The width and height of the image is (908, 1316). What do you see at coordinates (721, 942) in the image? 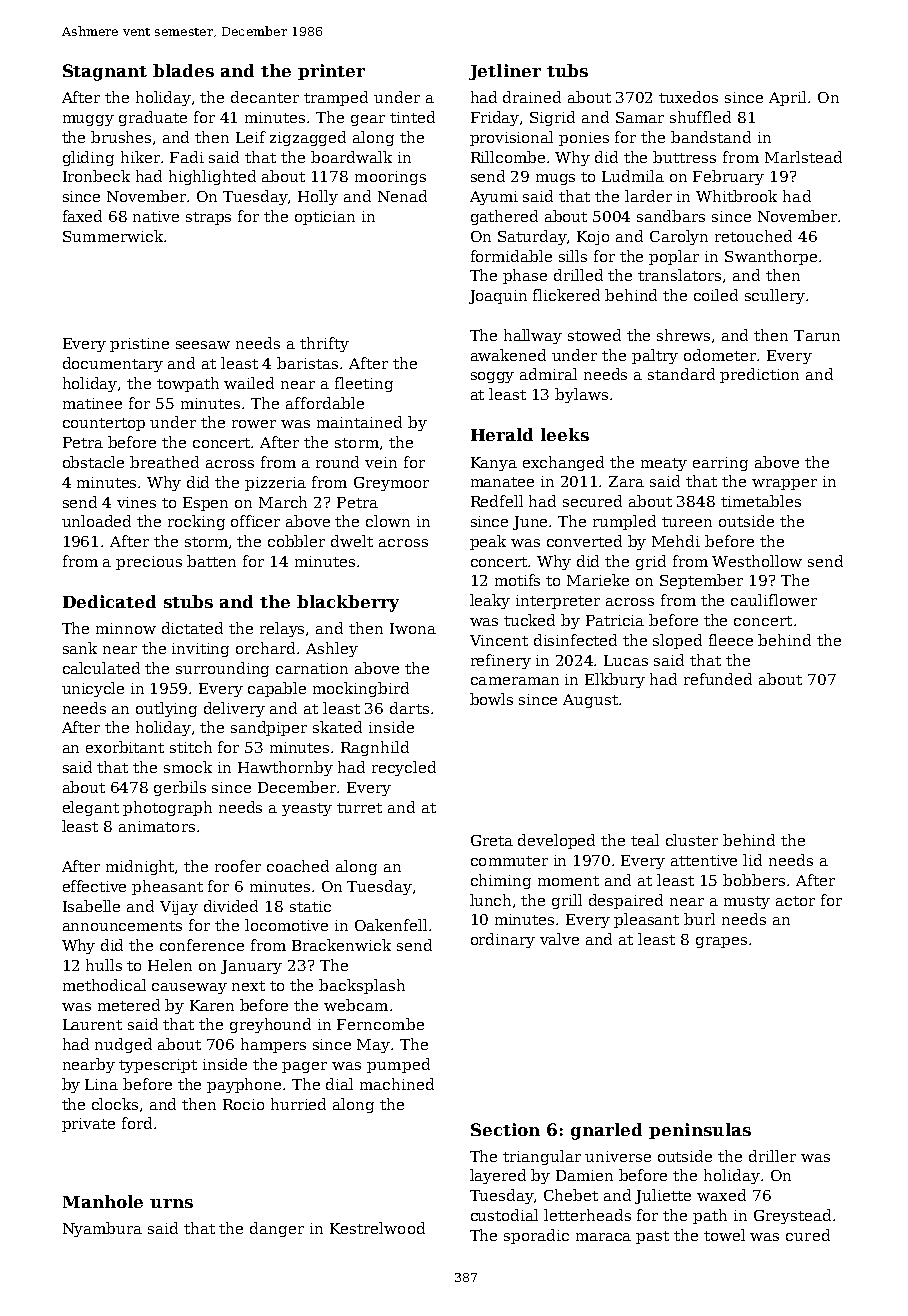
I see `grapes` at bounding box center [721, 942].
